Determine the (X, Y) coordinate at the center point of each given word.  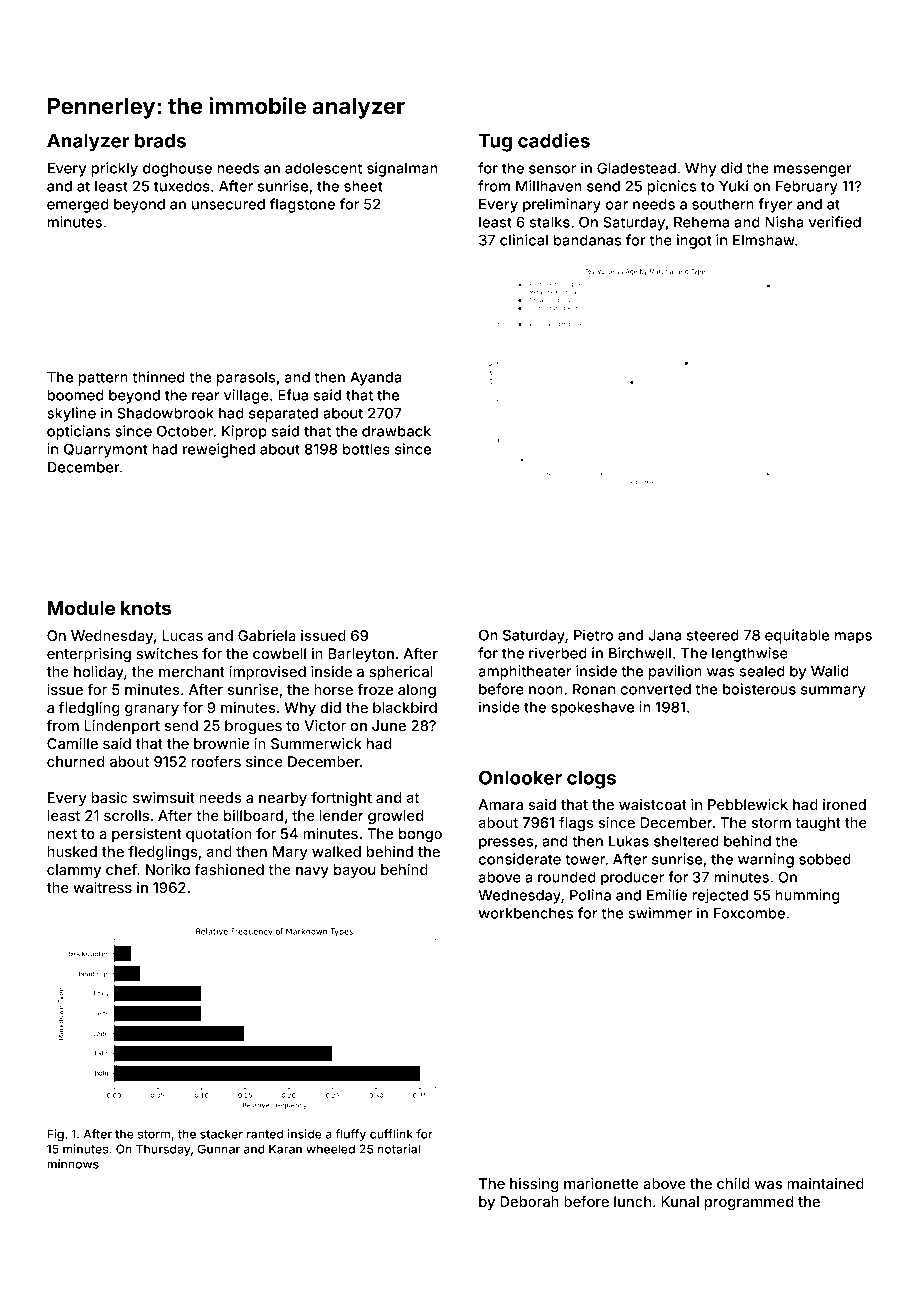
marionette (601, 1183)
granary (152, 710)
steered (713, 635)
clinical (524, 240)
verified (835, 222)
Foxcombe (749, 913)
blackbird (405, 707)
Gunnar (219, 1149)
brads (160, 140)
